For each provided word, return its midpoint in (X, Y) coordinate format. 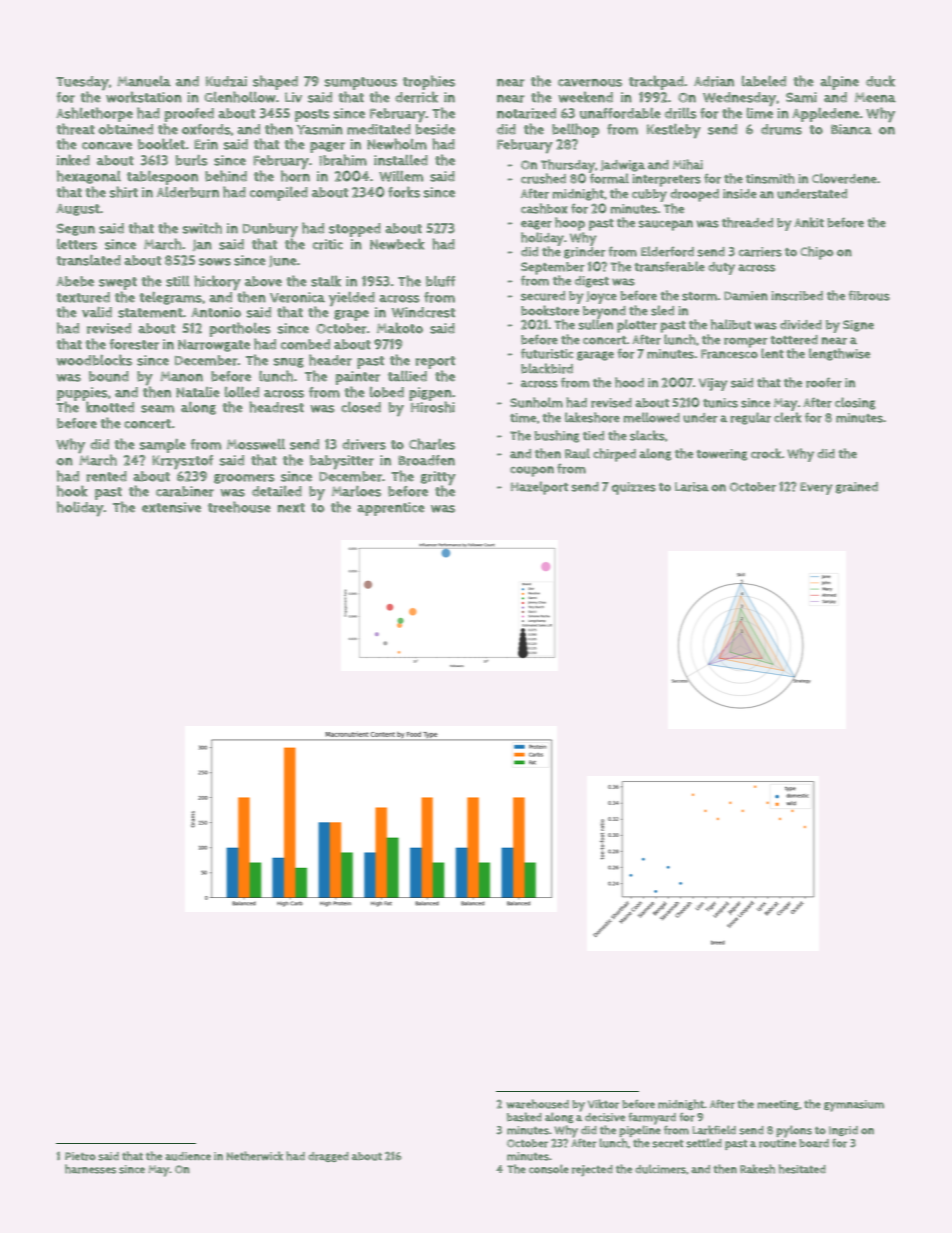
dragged (328, 1157)
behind (226, 176)
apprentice (391, 509)
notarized (526, 113)
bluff (440, 281)
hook (72, 491)
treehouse (239, 507)
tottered (794, 340)
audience (188, 1156)
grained (857, 488)
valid (97, 312)
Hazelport (539, 488)
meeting (778, 1105)
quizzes (634, 488)
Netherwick (254, 1156)
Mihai (688, 164)
